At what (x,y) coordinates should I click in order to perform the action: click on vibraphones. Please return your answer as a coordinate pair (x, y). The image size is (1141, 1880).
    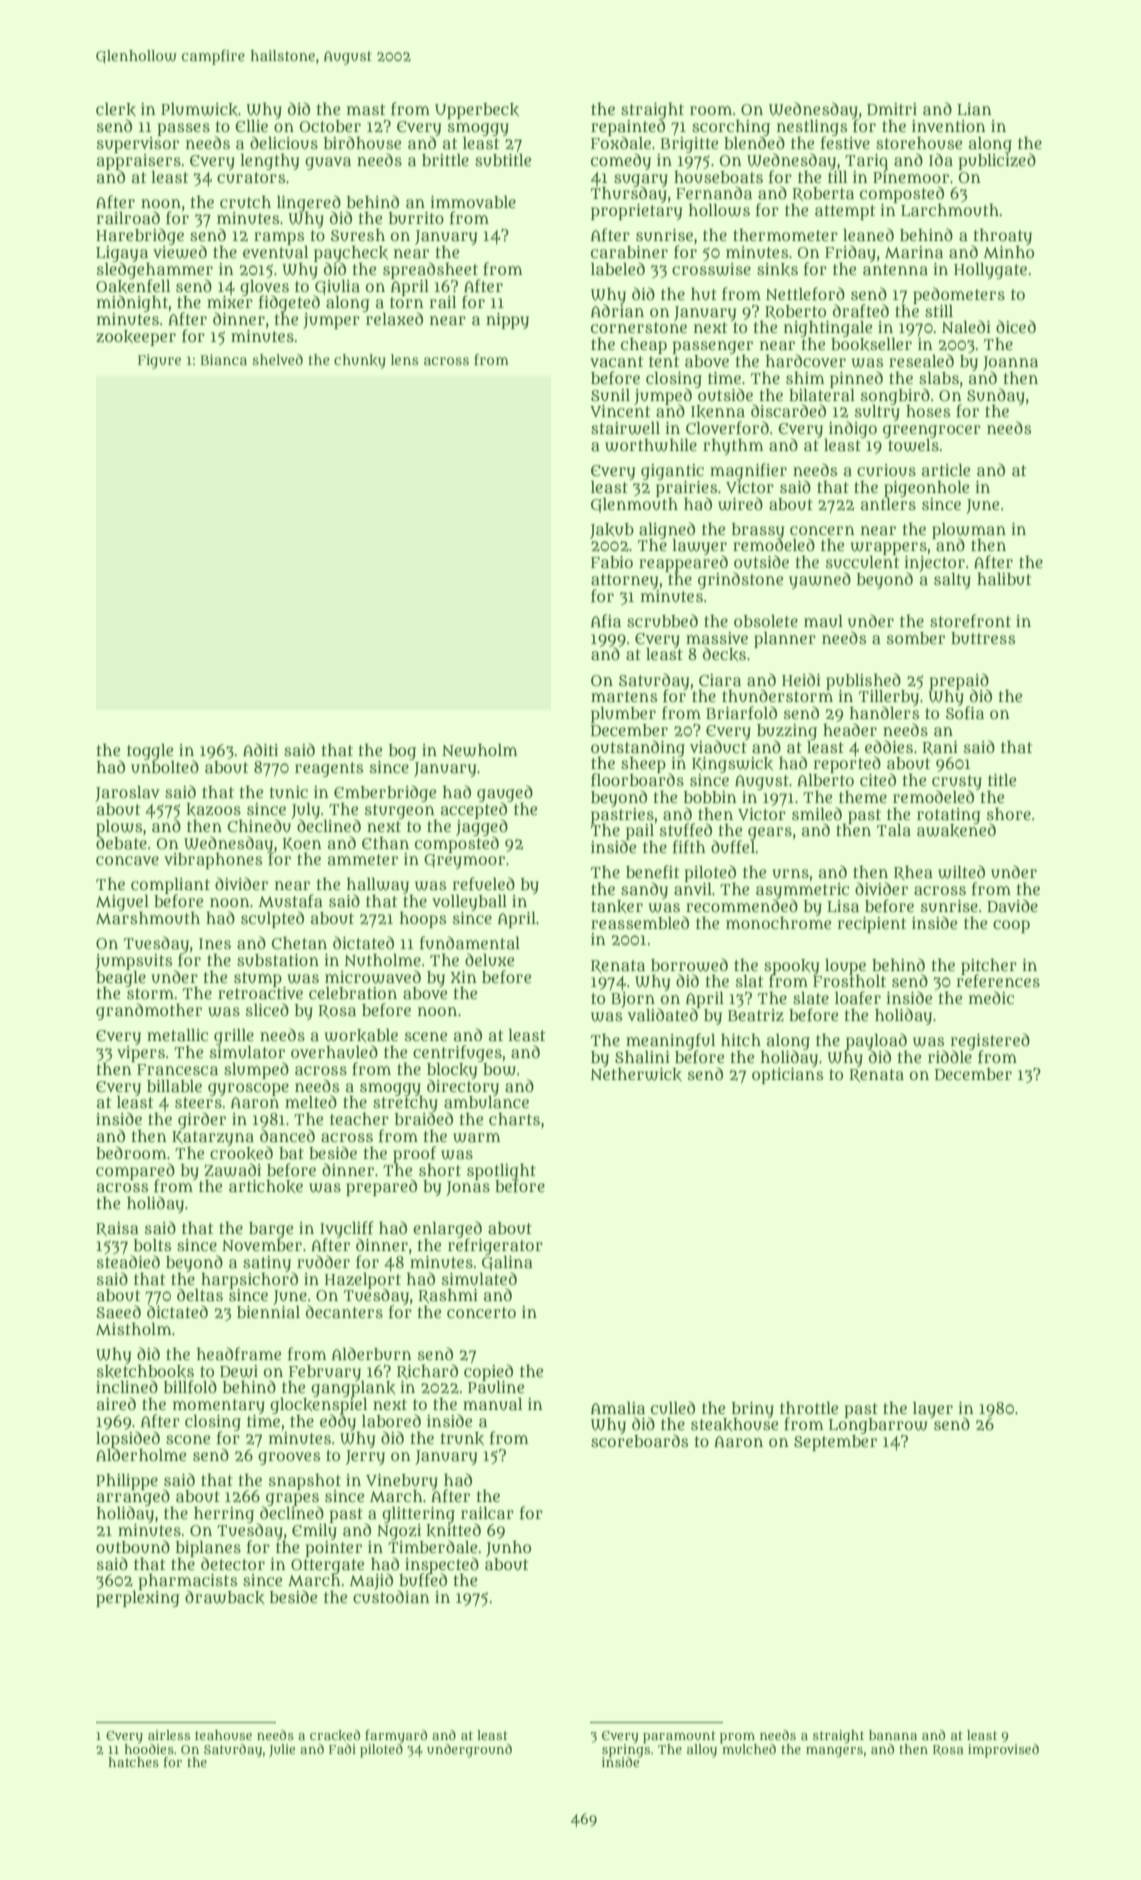
    Looking at the image, I should click on (213, 861).
